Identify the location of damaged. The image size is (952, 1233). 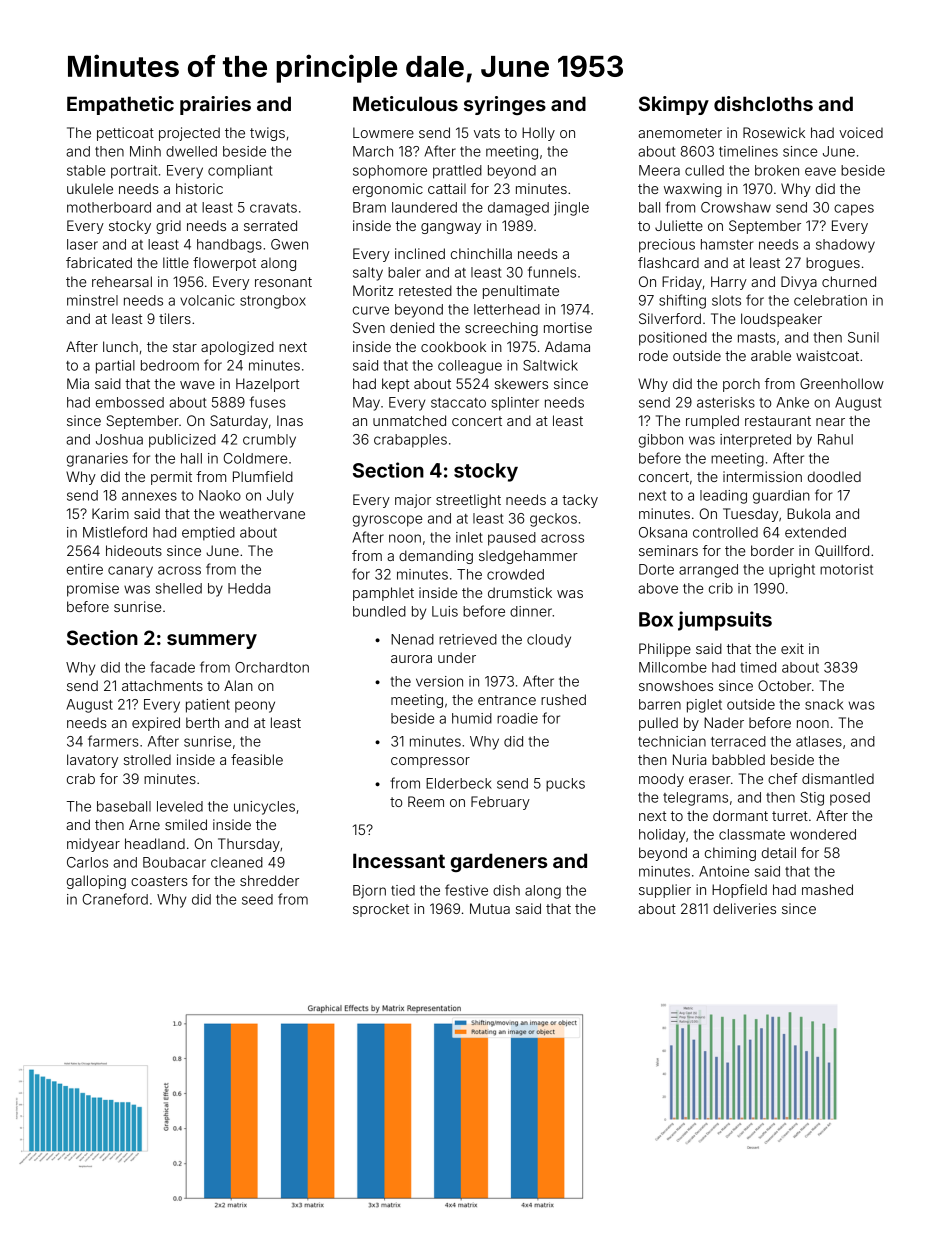
(518, 209).
